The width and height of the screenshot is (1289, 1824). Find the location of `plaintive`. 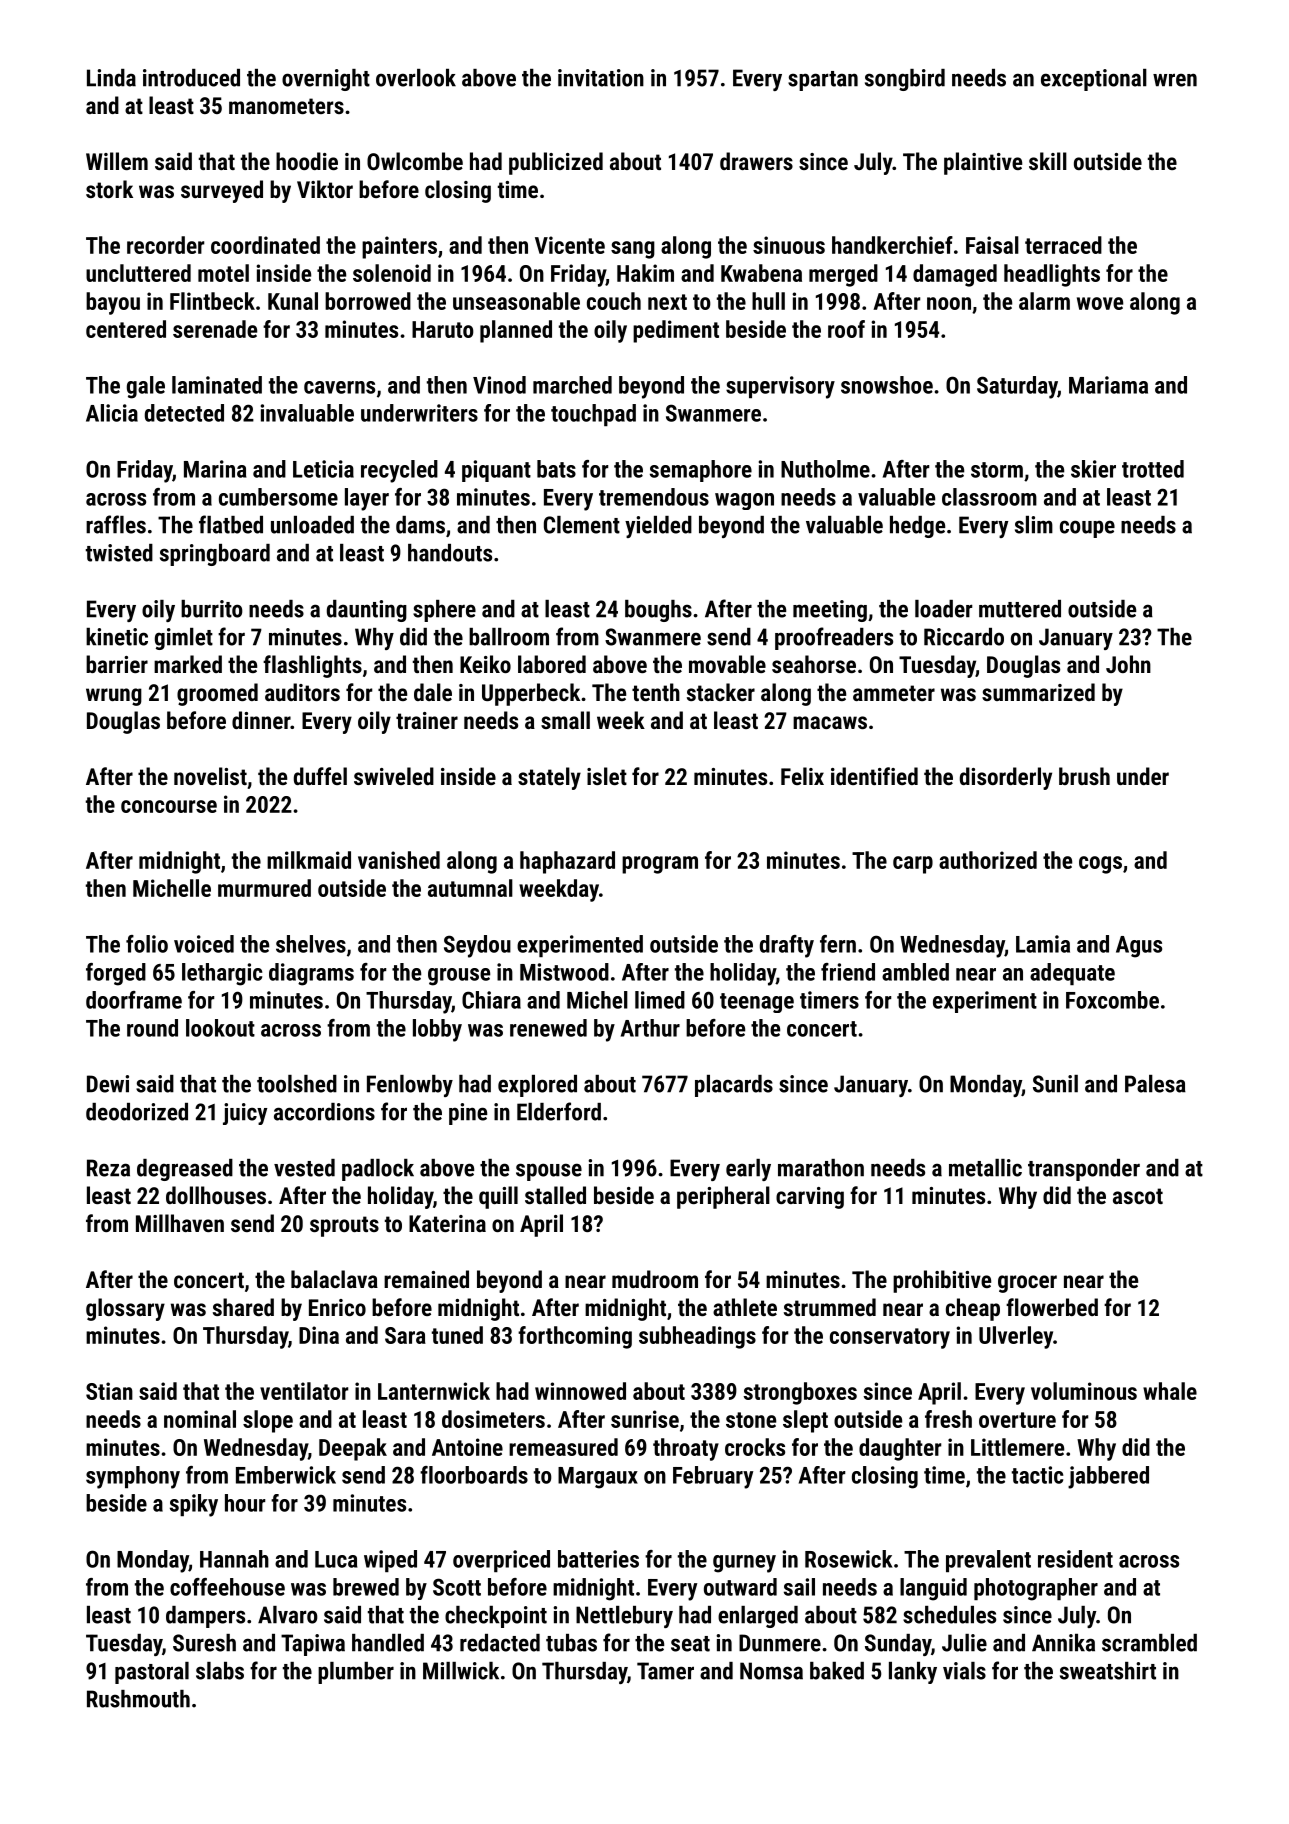

plaintive is located at coordinates (983, 163).
